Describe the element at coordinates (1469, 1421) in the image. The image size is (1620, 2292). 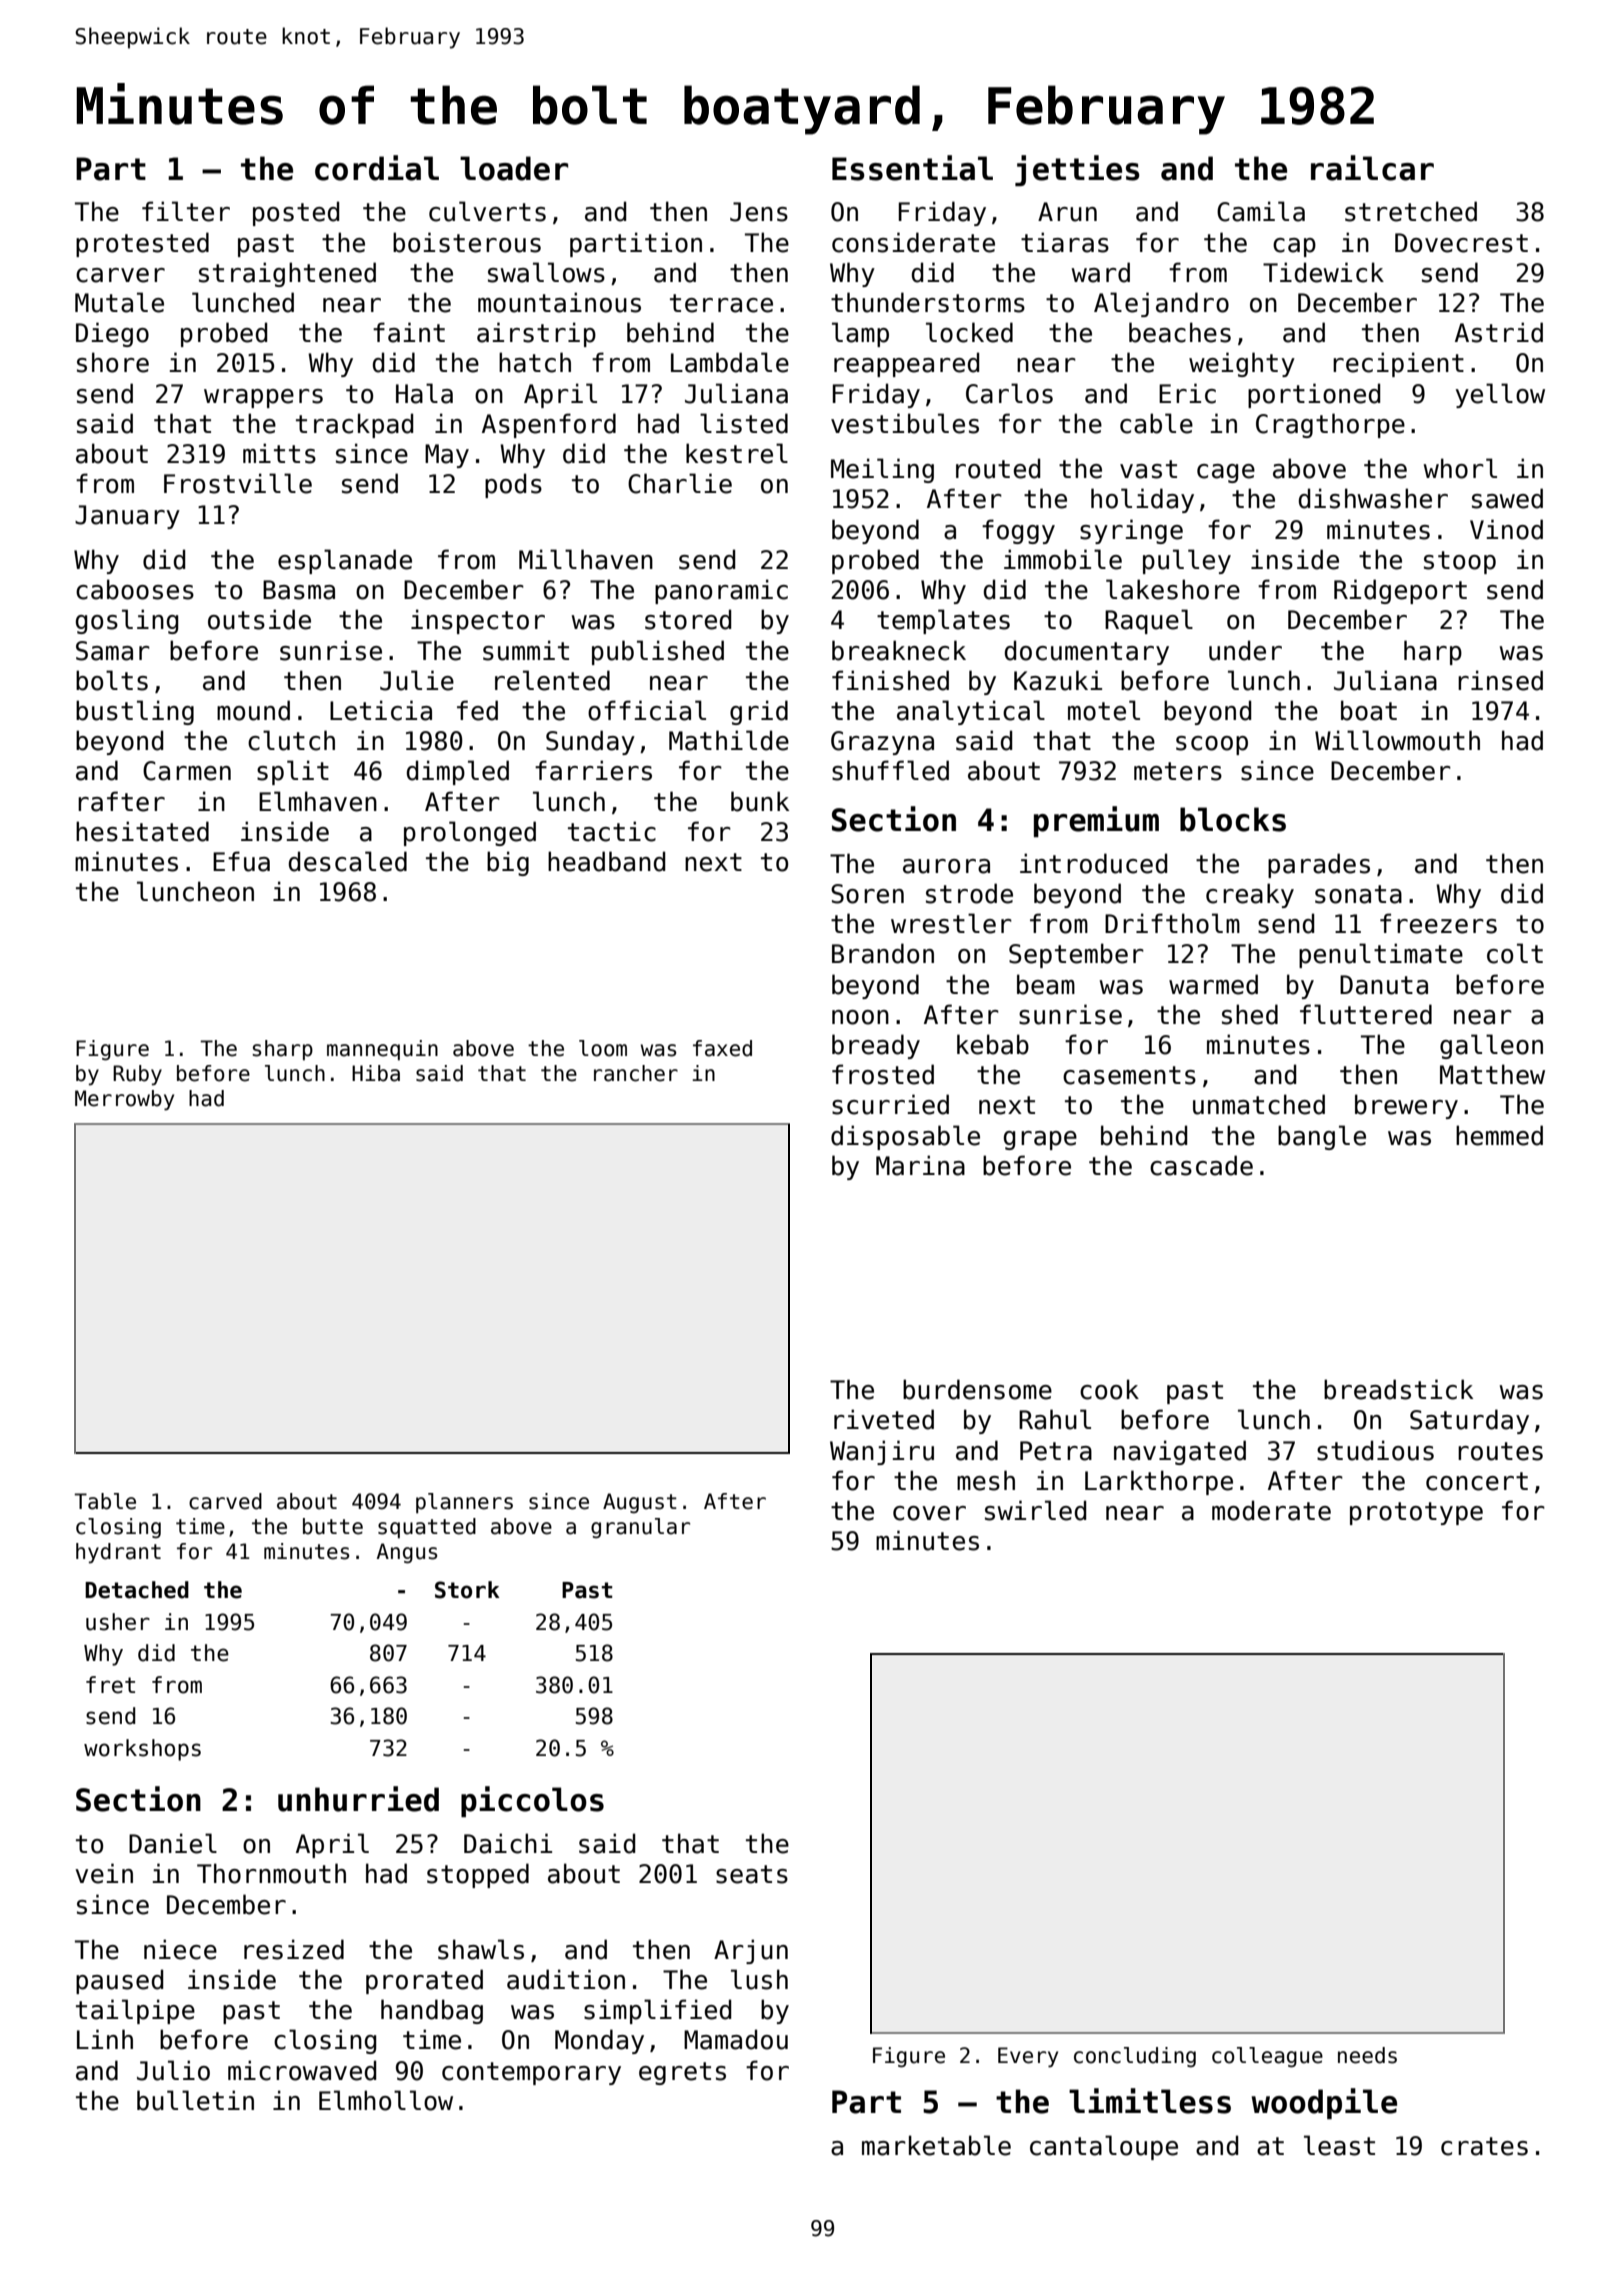
I see `Saturday` at that location.
